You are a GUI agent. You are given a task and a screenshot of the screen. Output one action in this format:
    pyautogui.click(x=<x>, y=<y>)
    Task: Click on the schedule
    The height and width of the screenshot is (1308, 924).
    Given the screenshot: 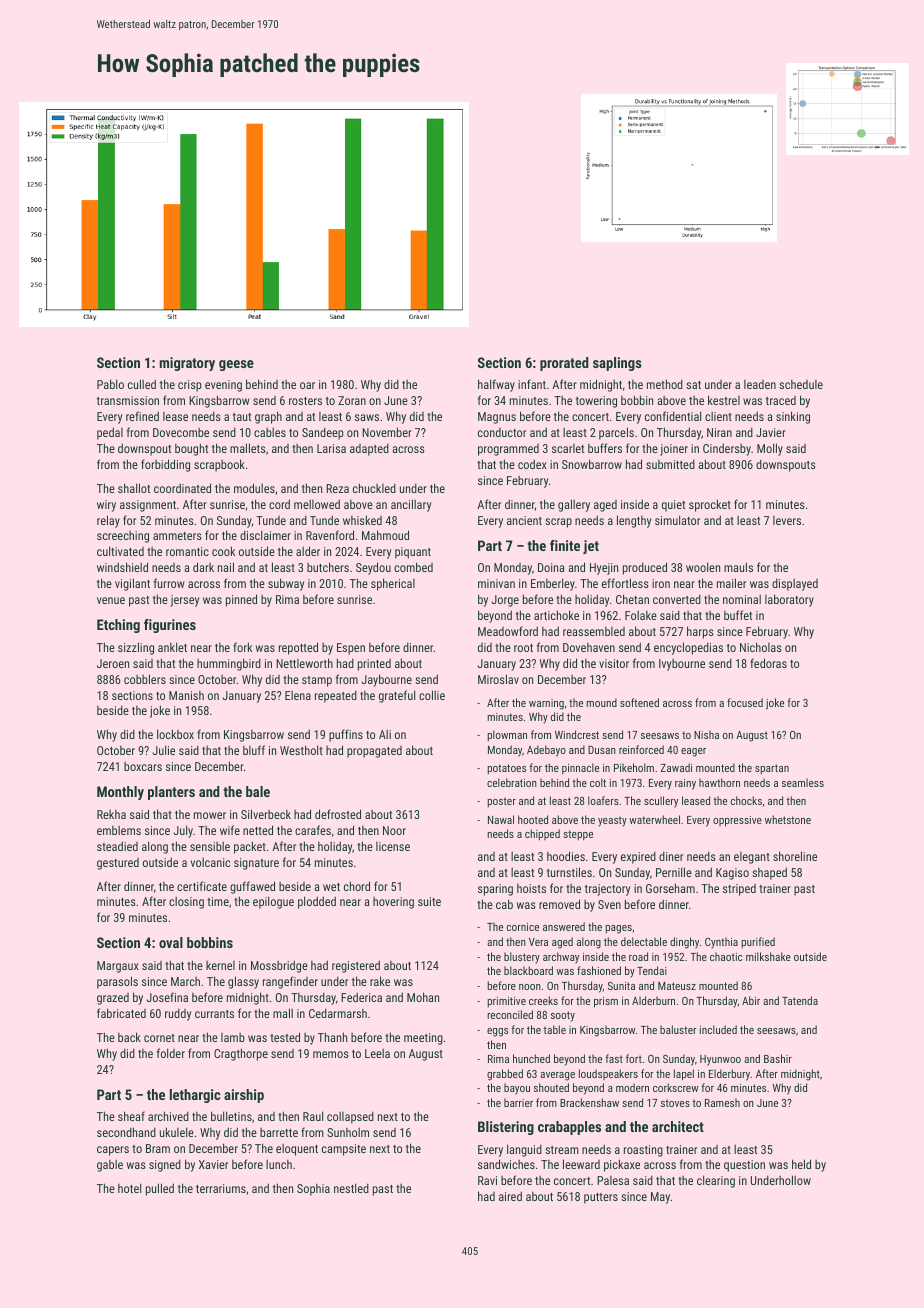 What is the action you would take?
    pyautogui.click(x=801, y=384)
